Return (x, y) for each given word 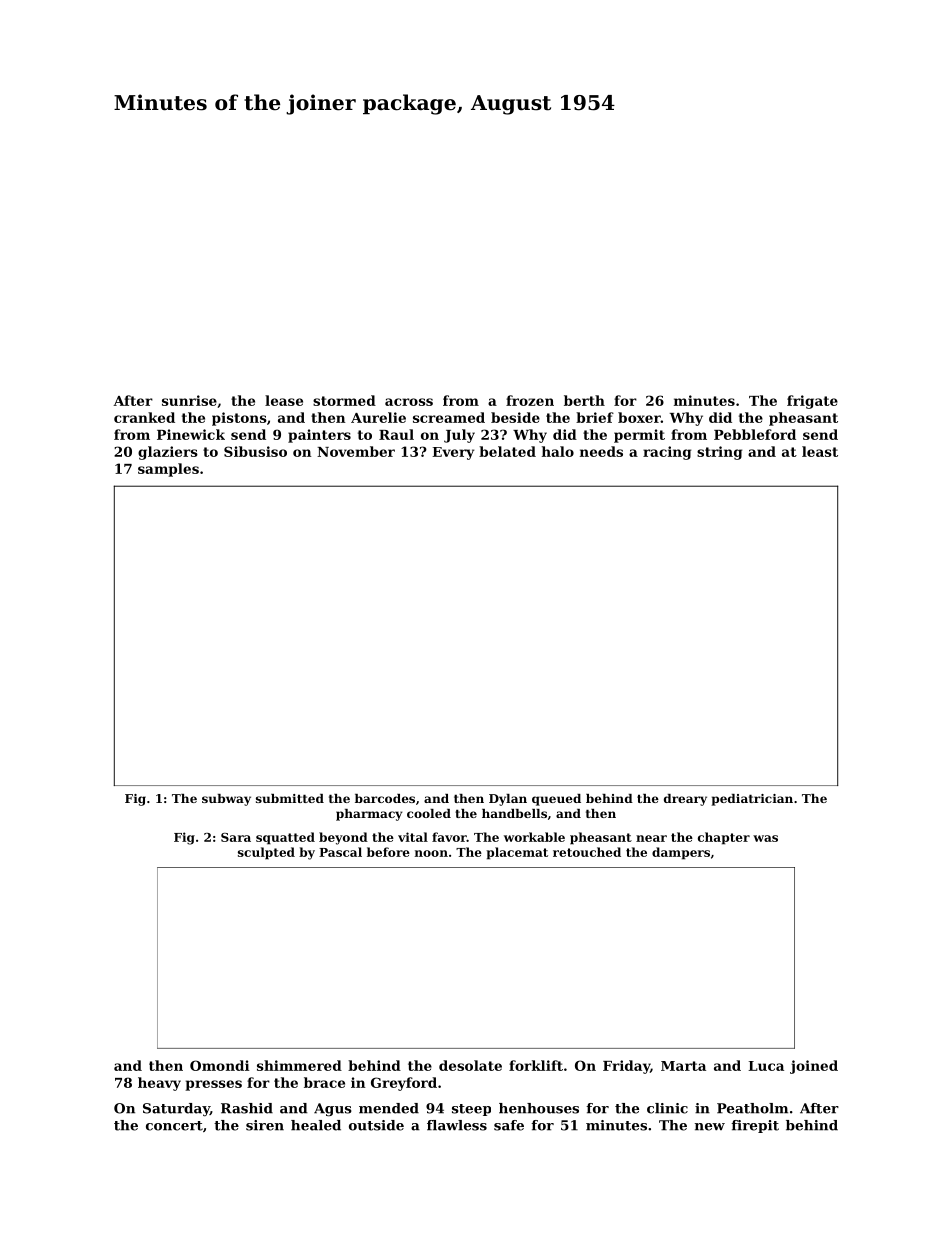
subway (226, 800)
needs (601, 451)
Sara (236, 837)
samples (168, 470)
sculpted (266, 853)
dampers (681, 853)
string (719, 453)
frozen (530, 400)
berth (584, 400)
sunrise (189, 400)
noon (431, 853)
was (765, 838)
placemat (517, 853)
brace (324, 1082)
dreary (685, 800)
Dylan (508, 800)
